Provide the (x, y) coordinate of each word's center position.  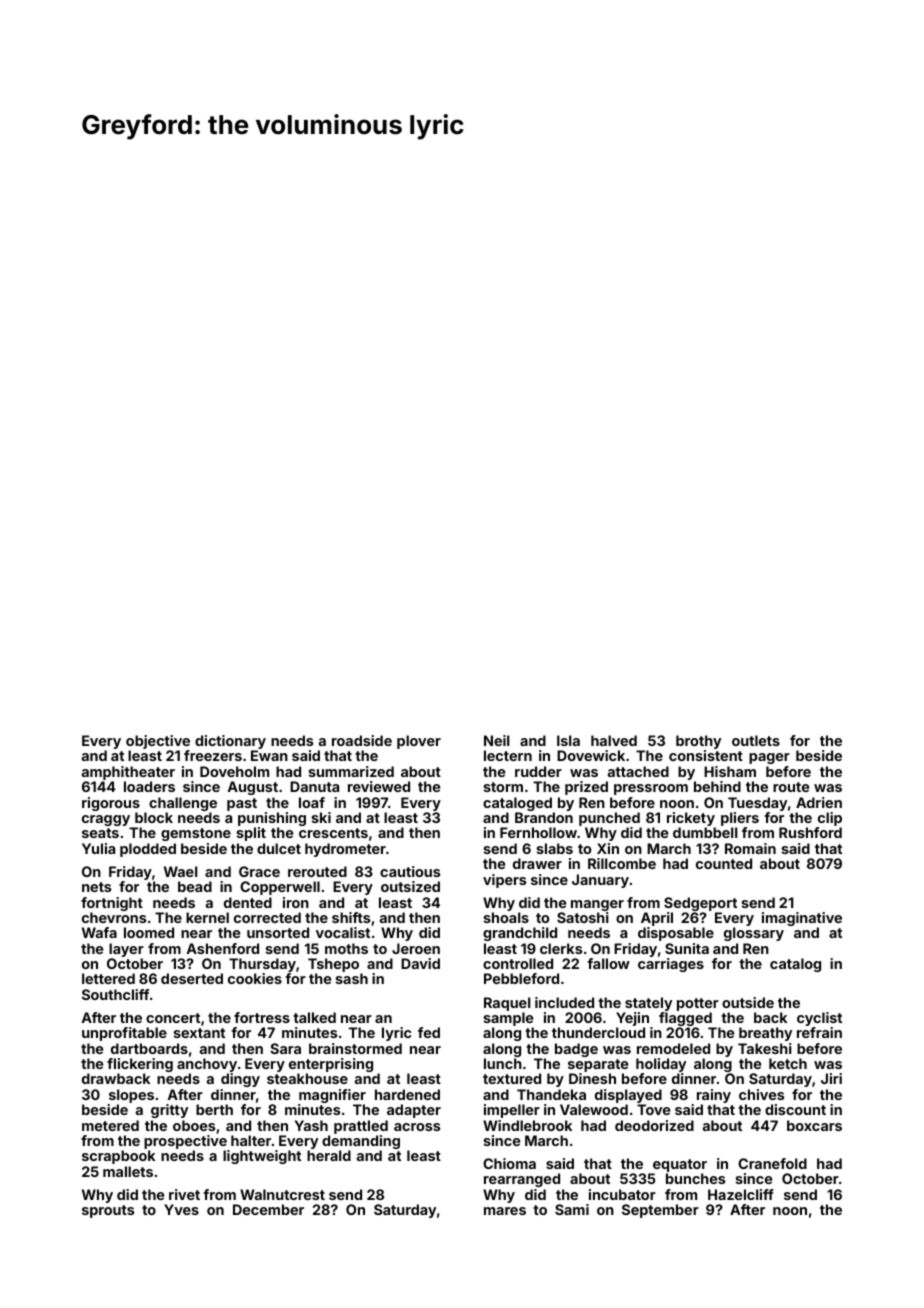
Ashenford (223, 948)
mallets (128, 1171)
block (154, 817)
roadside (362, 740)
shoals (506, 917)
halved (614, 740)
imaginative (802, 919)
